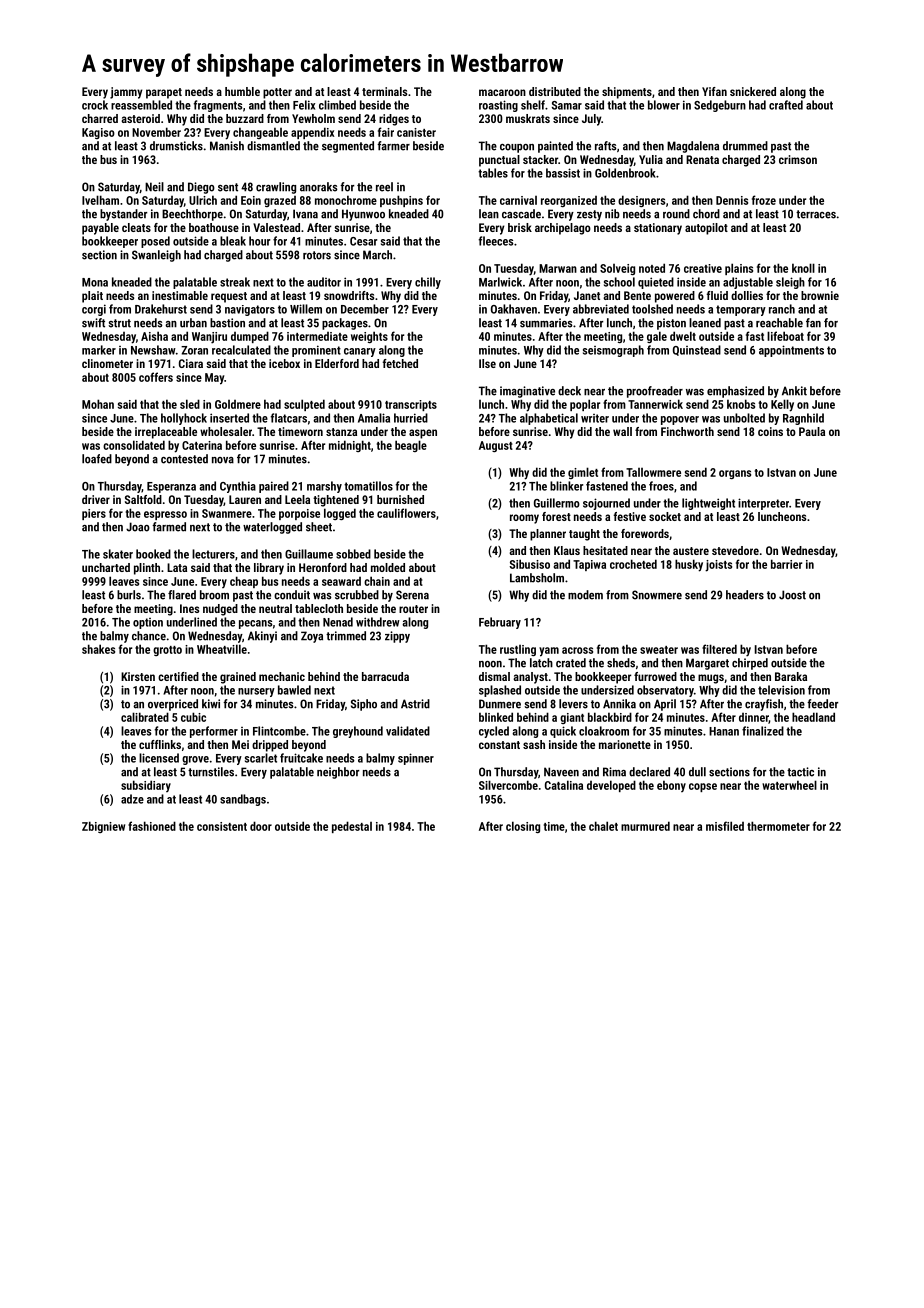 Image resolution: width=924 pixels, height=1308 pixels. Describe the element at coordinates (98, 404) in the screenshot. I see `Mohan` at that location.
